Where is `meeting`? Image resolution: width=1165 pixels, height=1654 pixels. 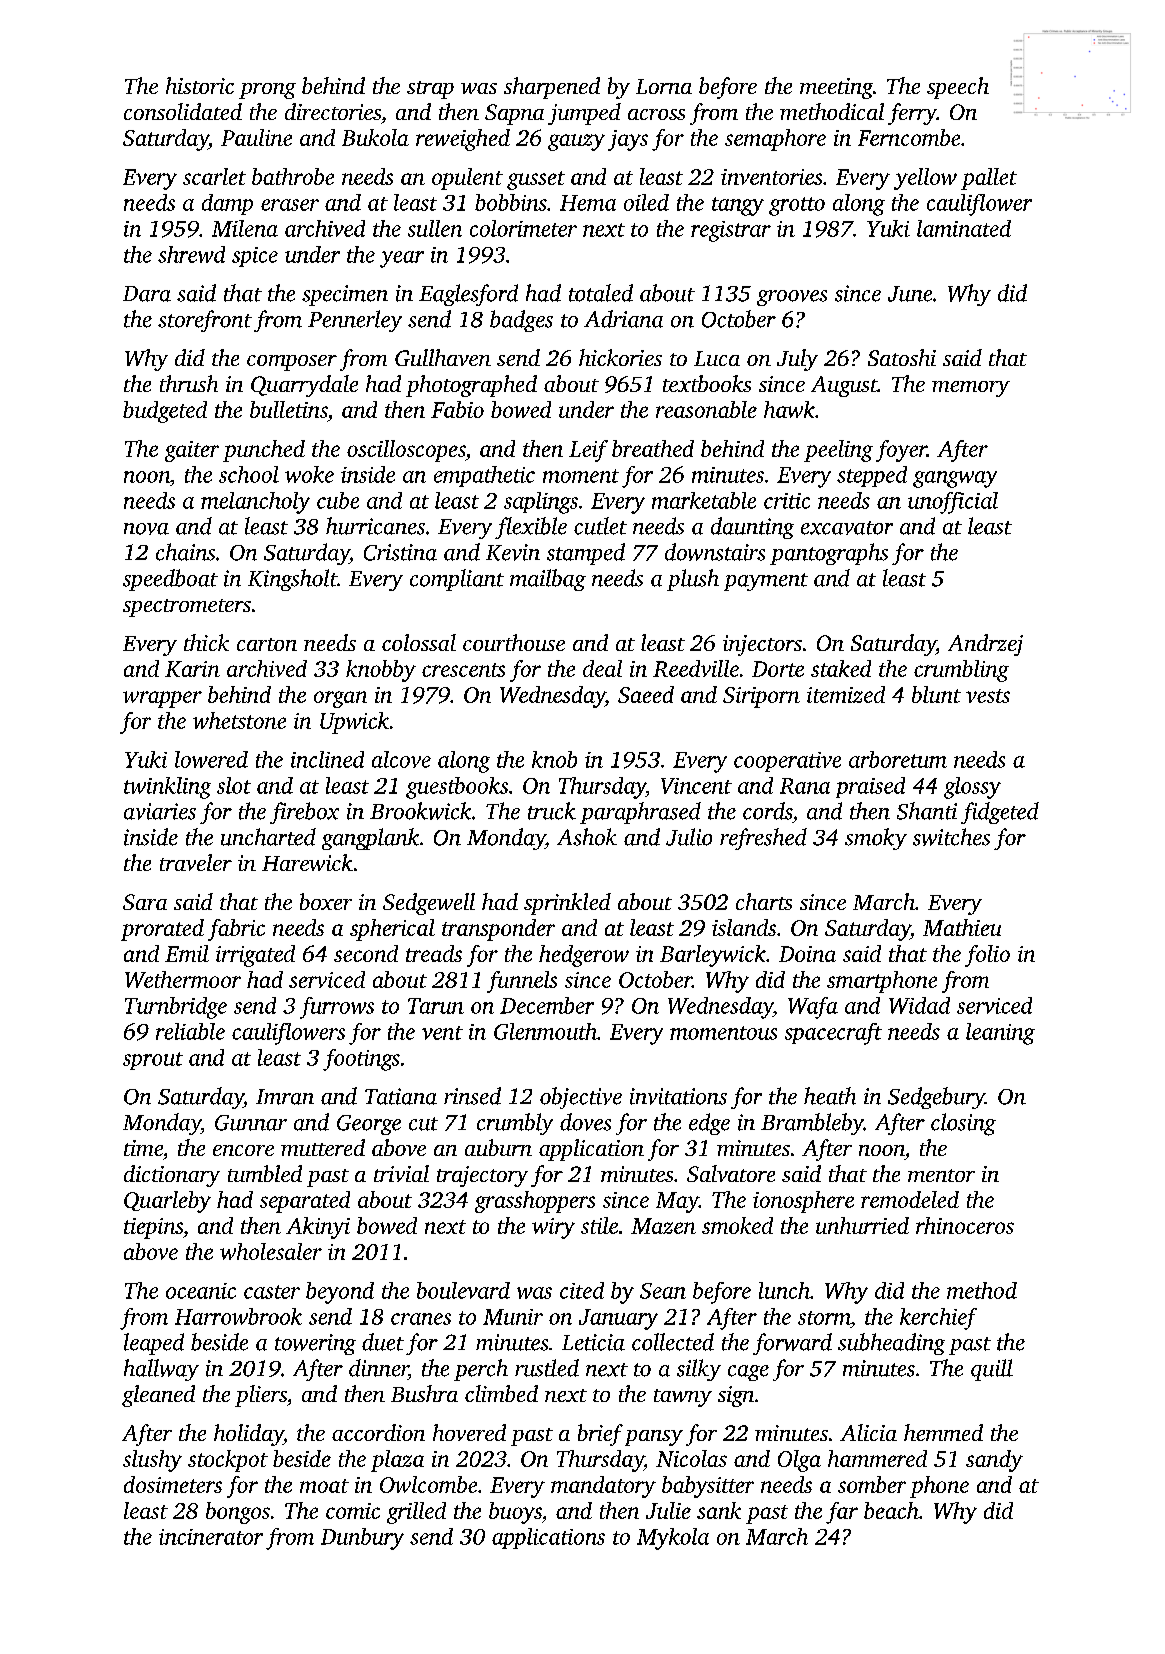 meeting is located at coordinates (836, 88).
